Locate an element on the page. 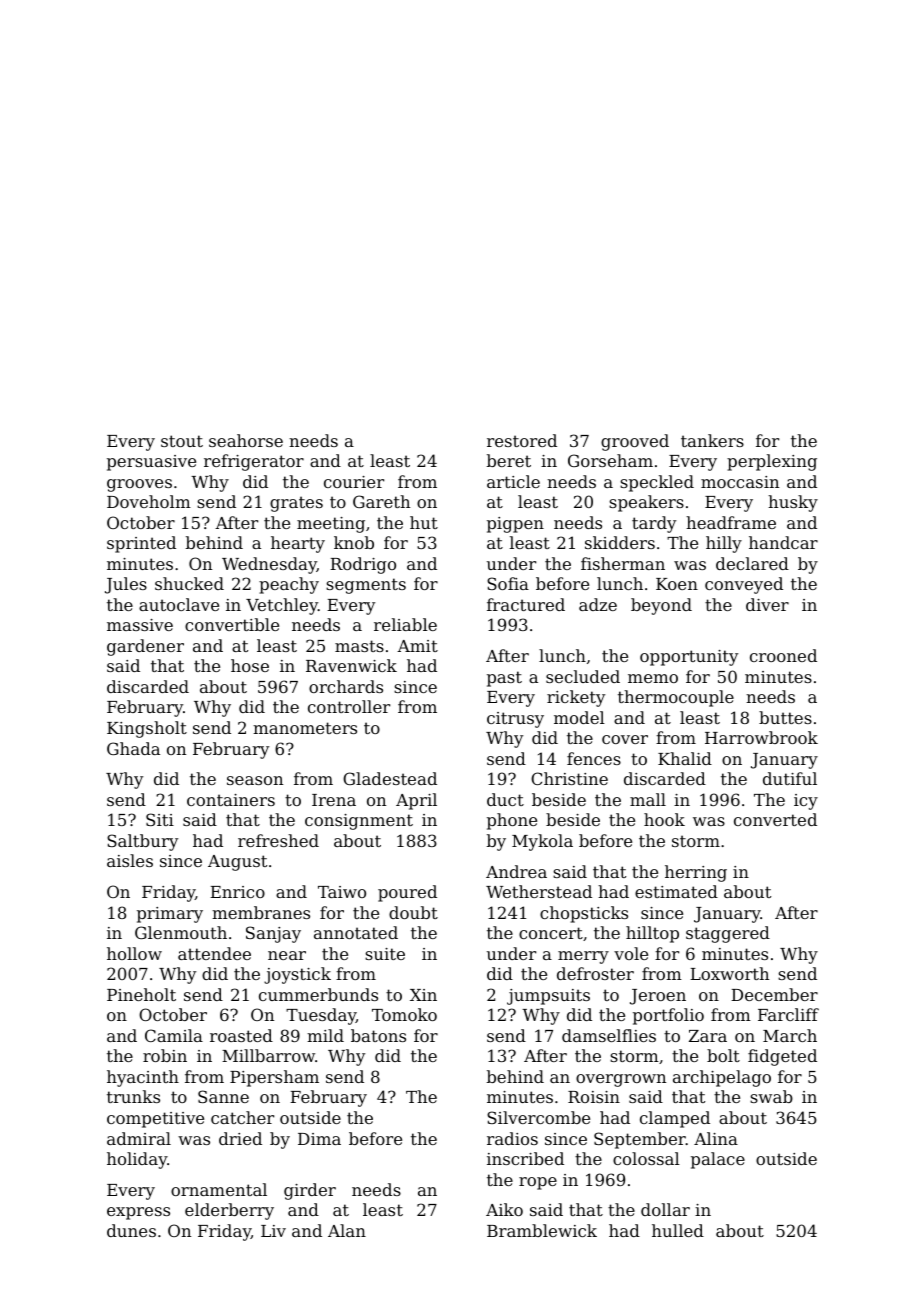 The height and width of the image is (1314, 924). Wednesday is located at coordinates (269, 565).
